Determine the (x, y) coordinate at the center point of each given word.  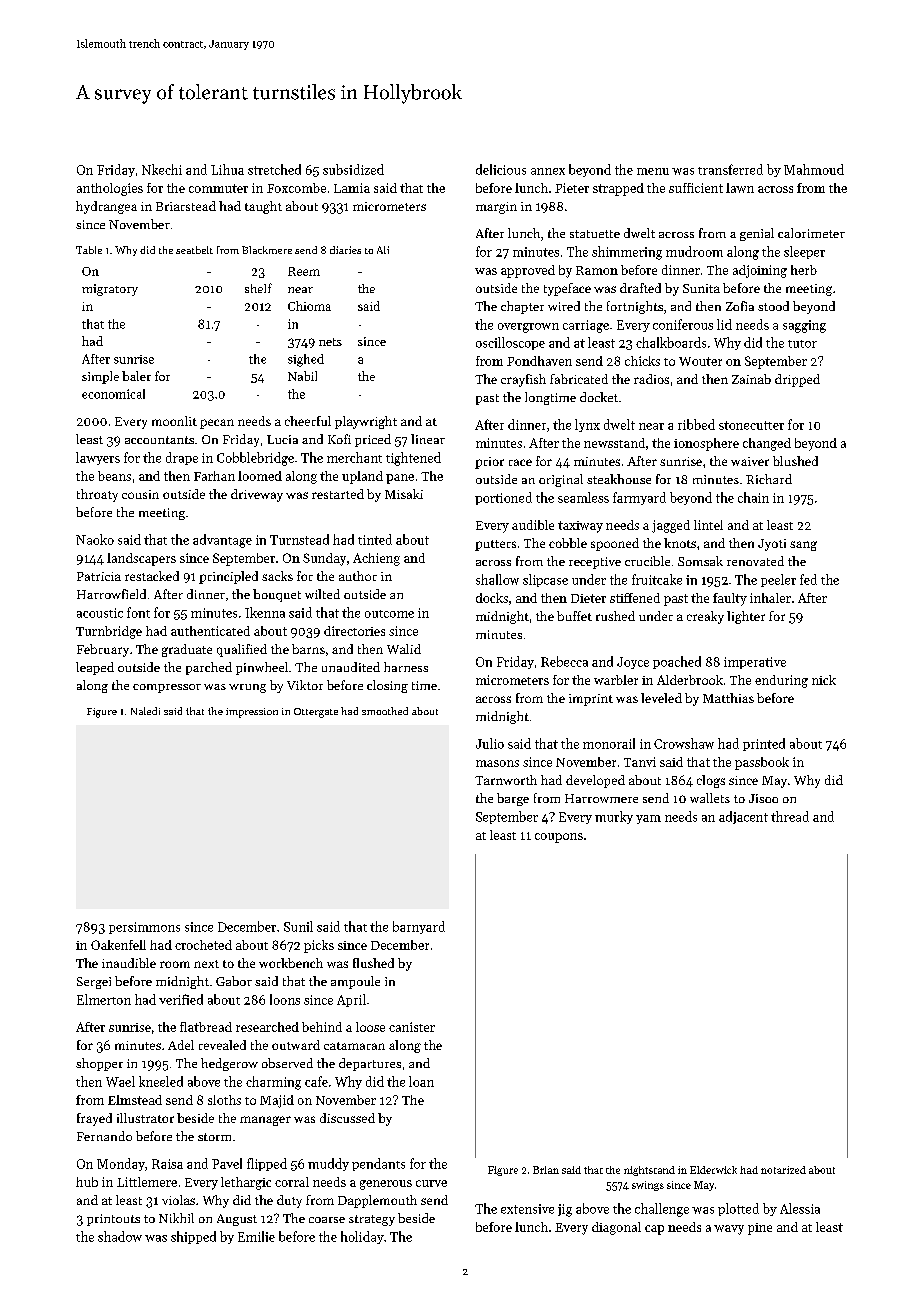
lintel (708, 525)
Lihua (227, 169)
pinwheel (262, 668)
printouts (113, 1220)
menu (653, 171)
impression (252, 713)
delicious (501, 169)
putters (495, 545)
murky (614, 817)
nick (824, 680)
